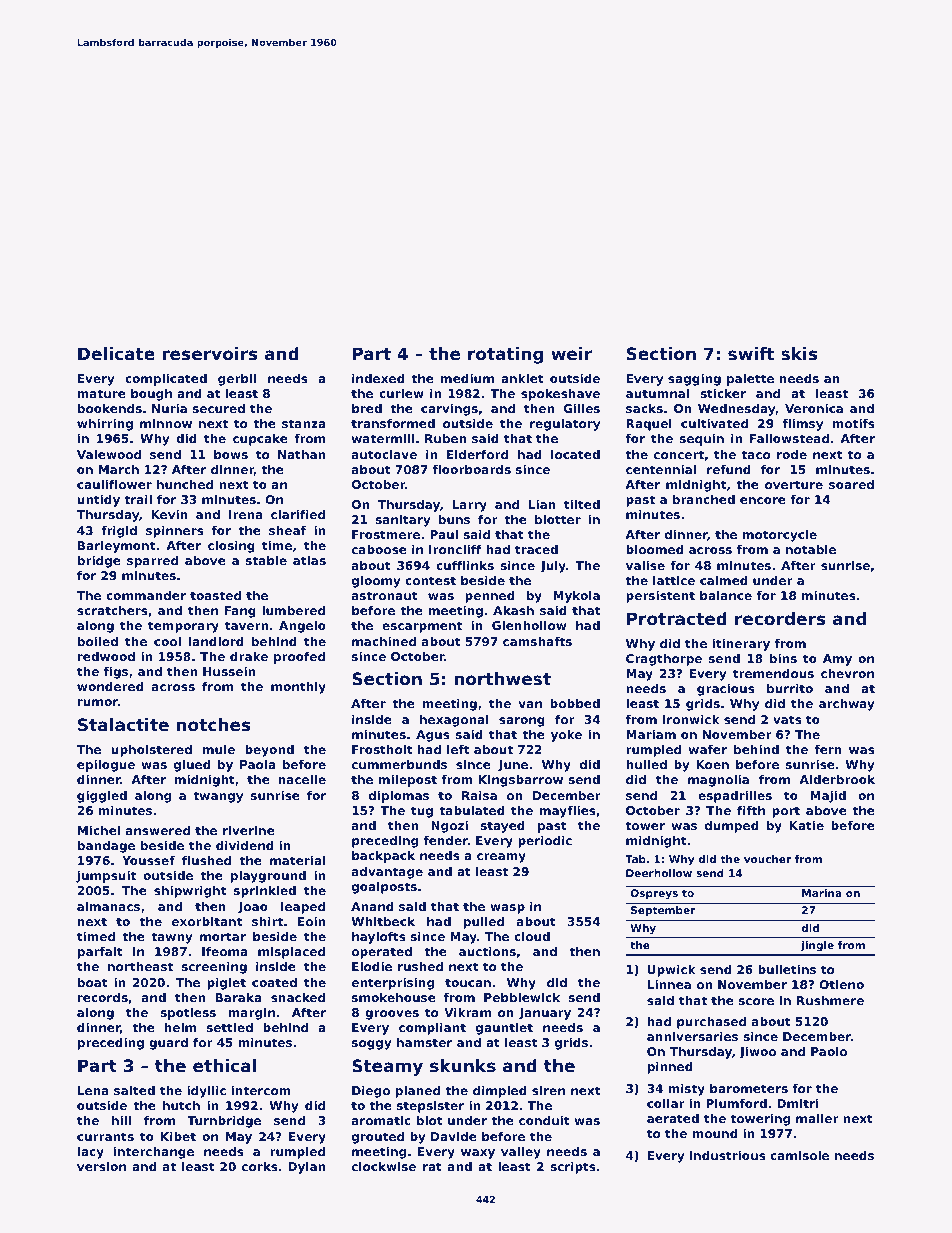 The height and width of the screenshot is (1233, 952). What do you see at coordinates (134, 1090) in the screenshot?
I see `salted` at bounding box center [134, 1090].
